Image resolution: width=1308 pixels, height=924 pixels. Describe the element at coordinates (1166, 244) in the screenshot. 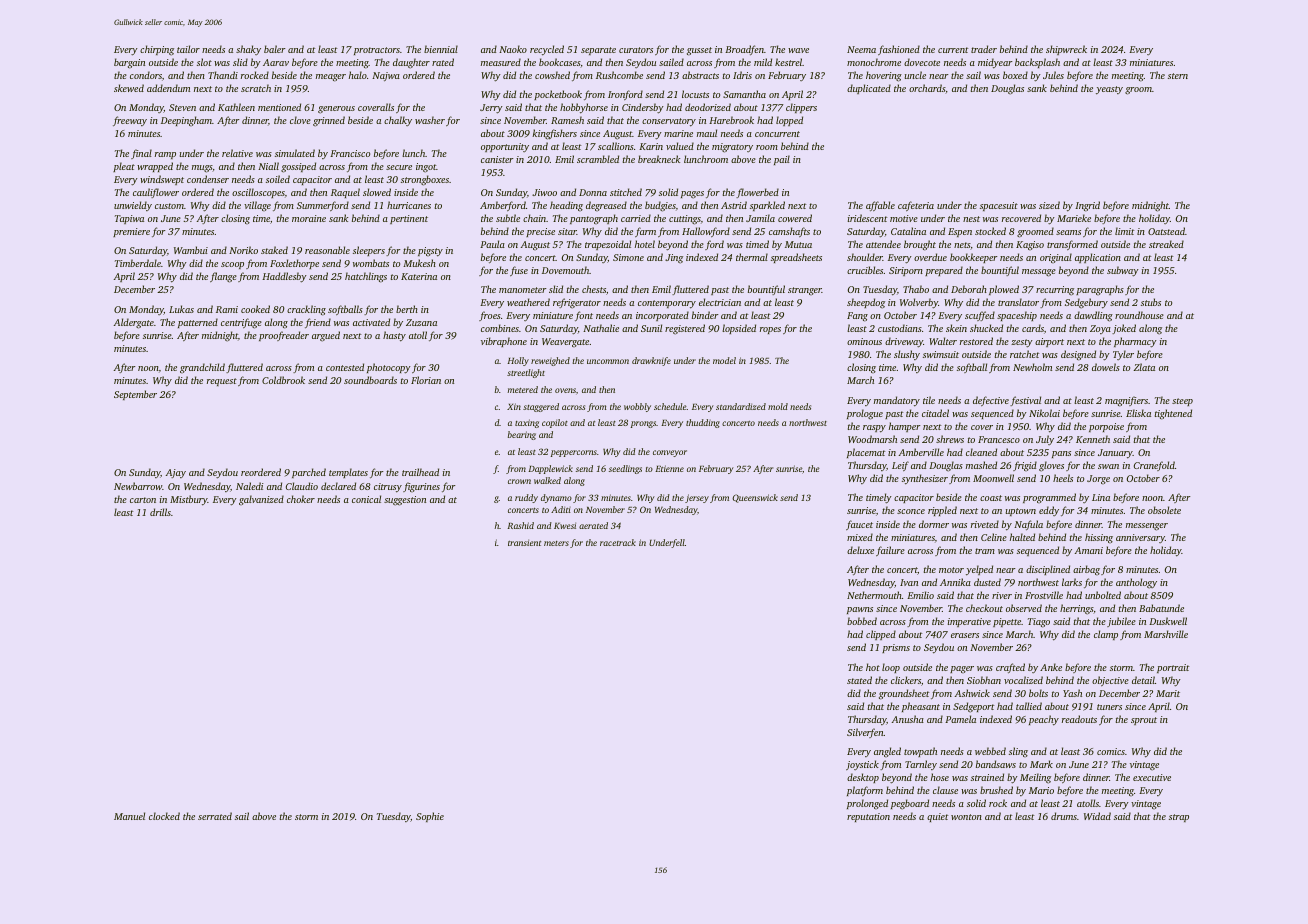

I see `streaked` at that location.
